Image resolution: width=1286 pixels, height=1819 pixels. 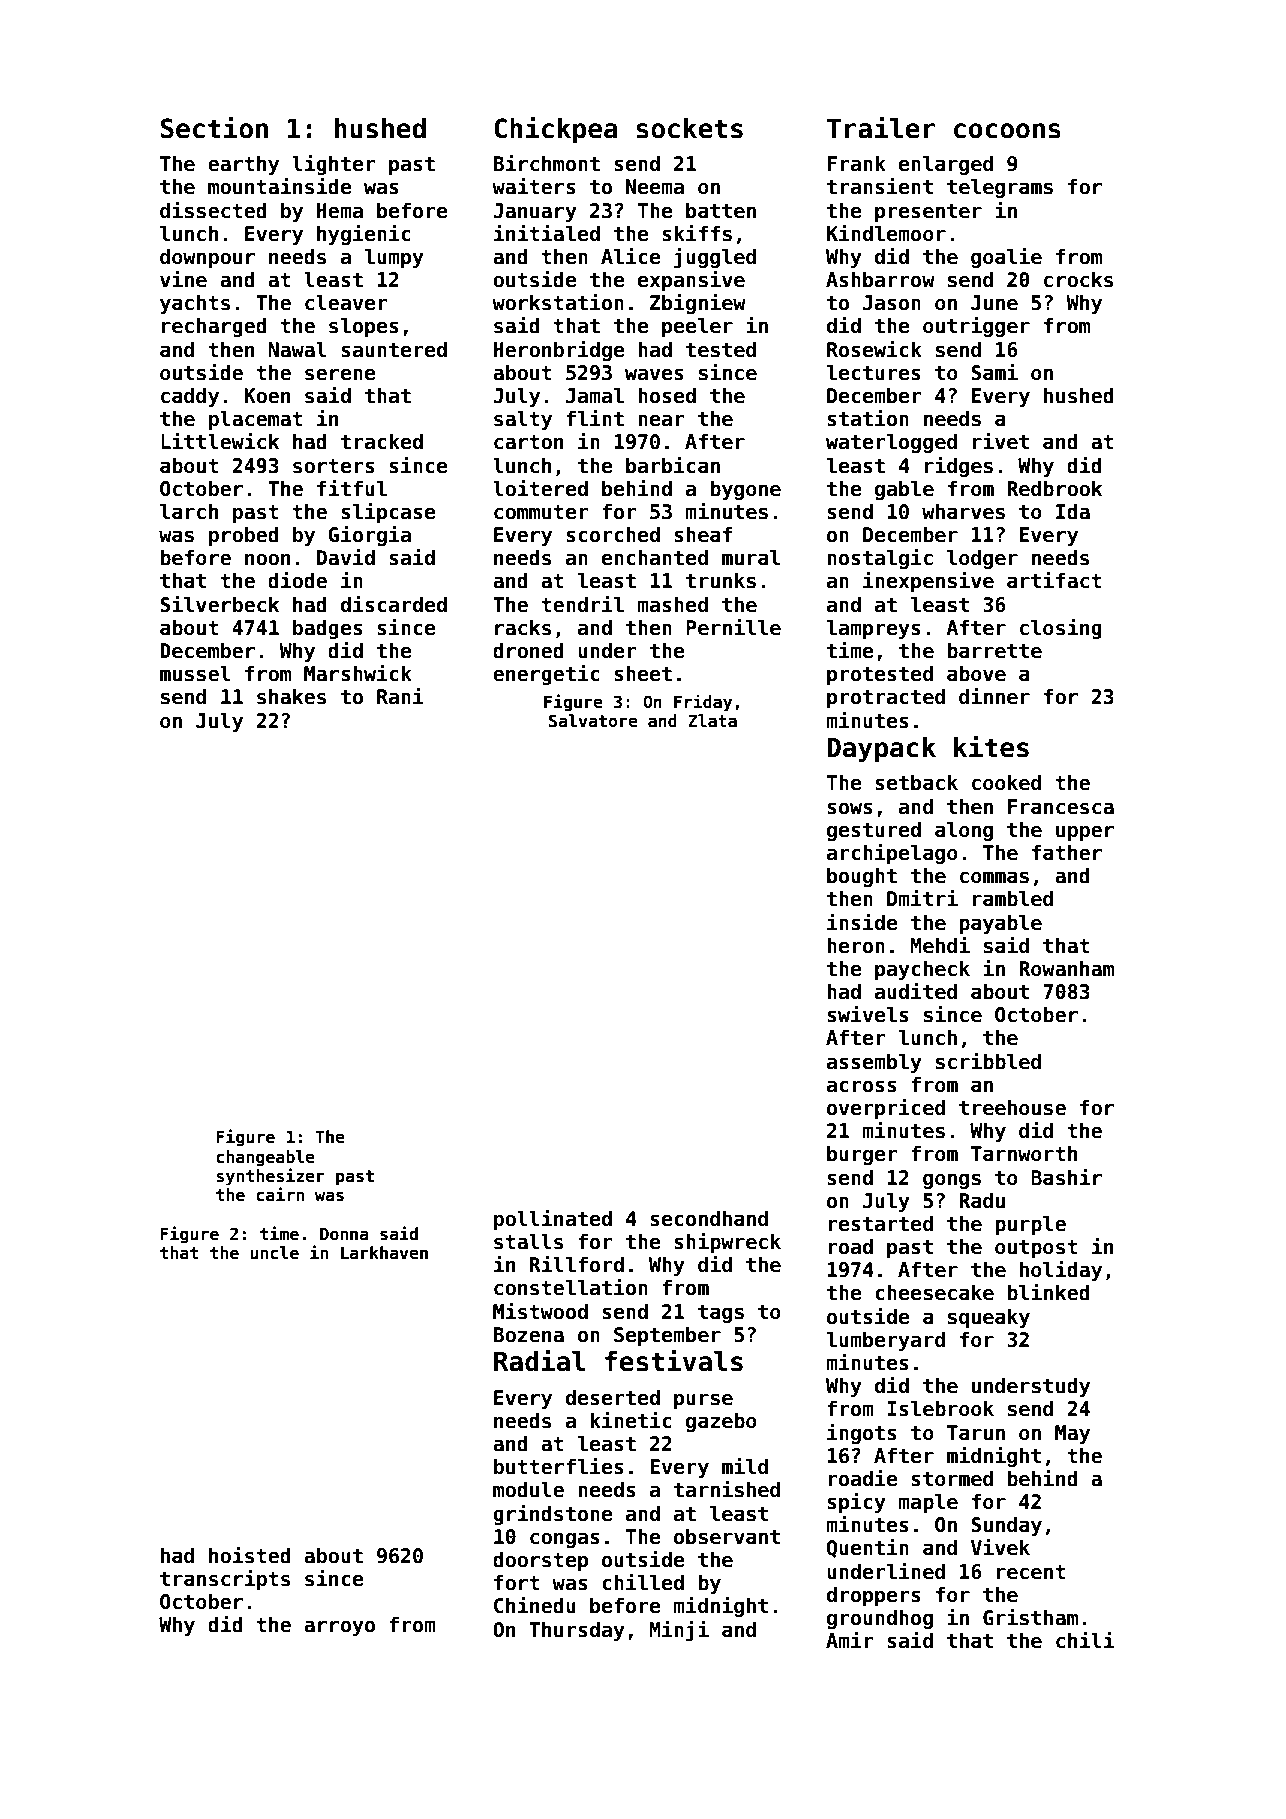 I want to click on module, so click(x=528, y=1489).
